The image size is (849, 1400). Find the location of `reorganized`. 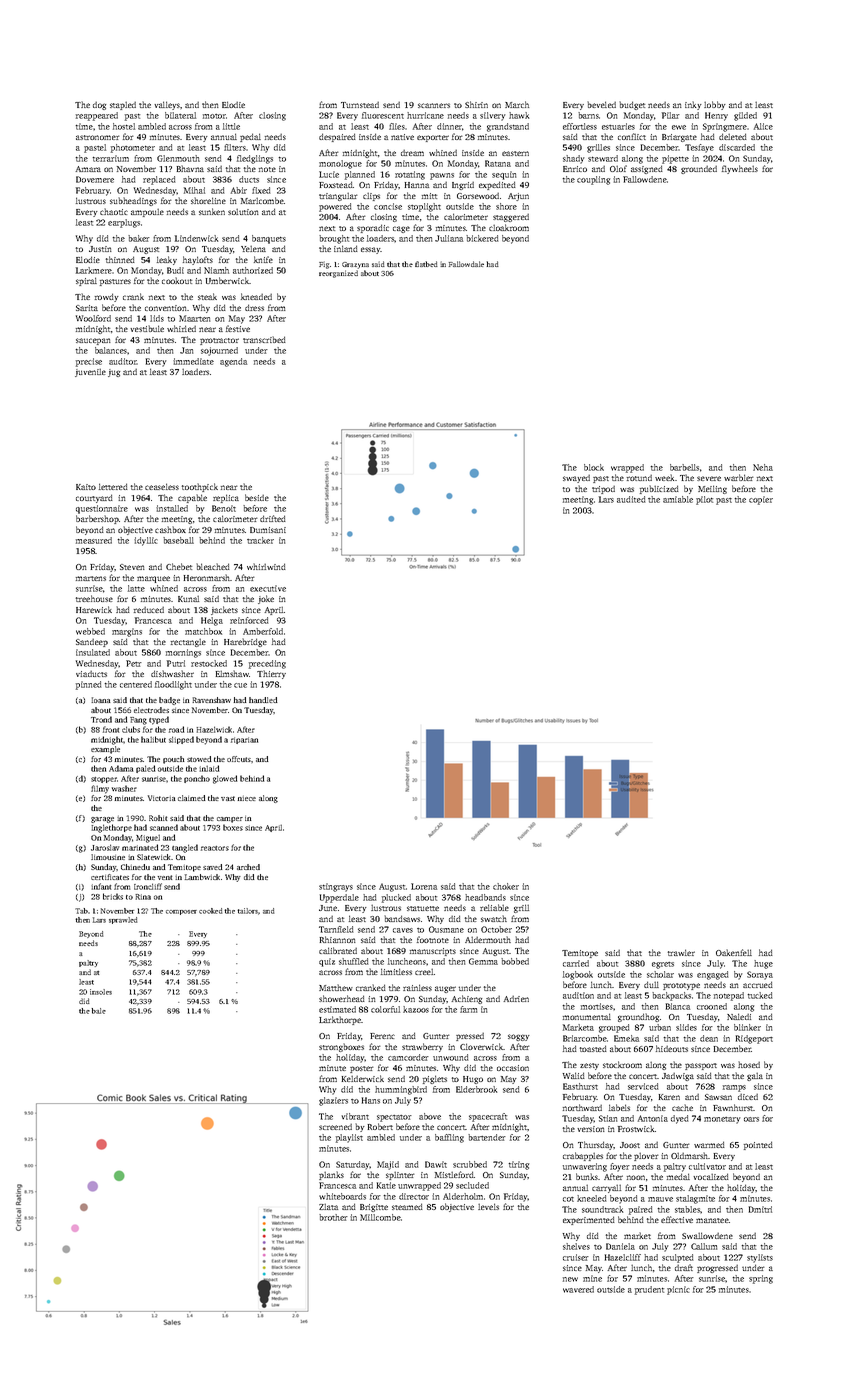

reorganized is located at coordinates (338, 274).
